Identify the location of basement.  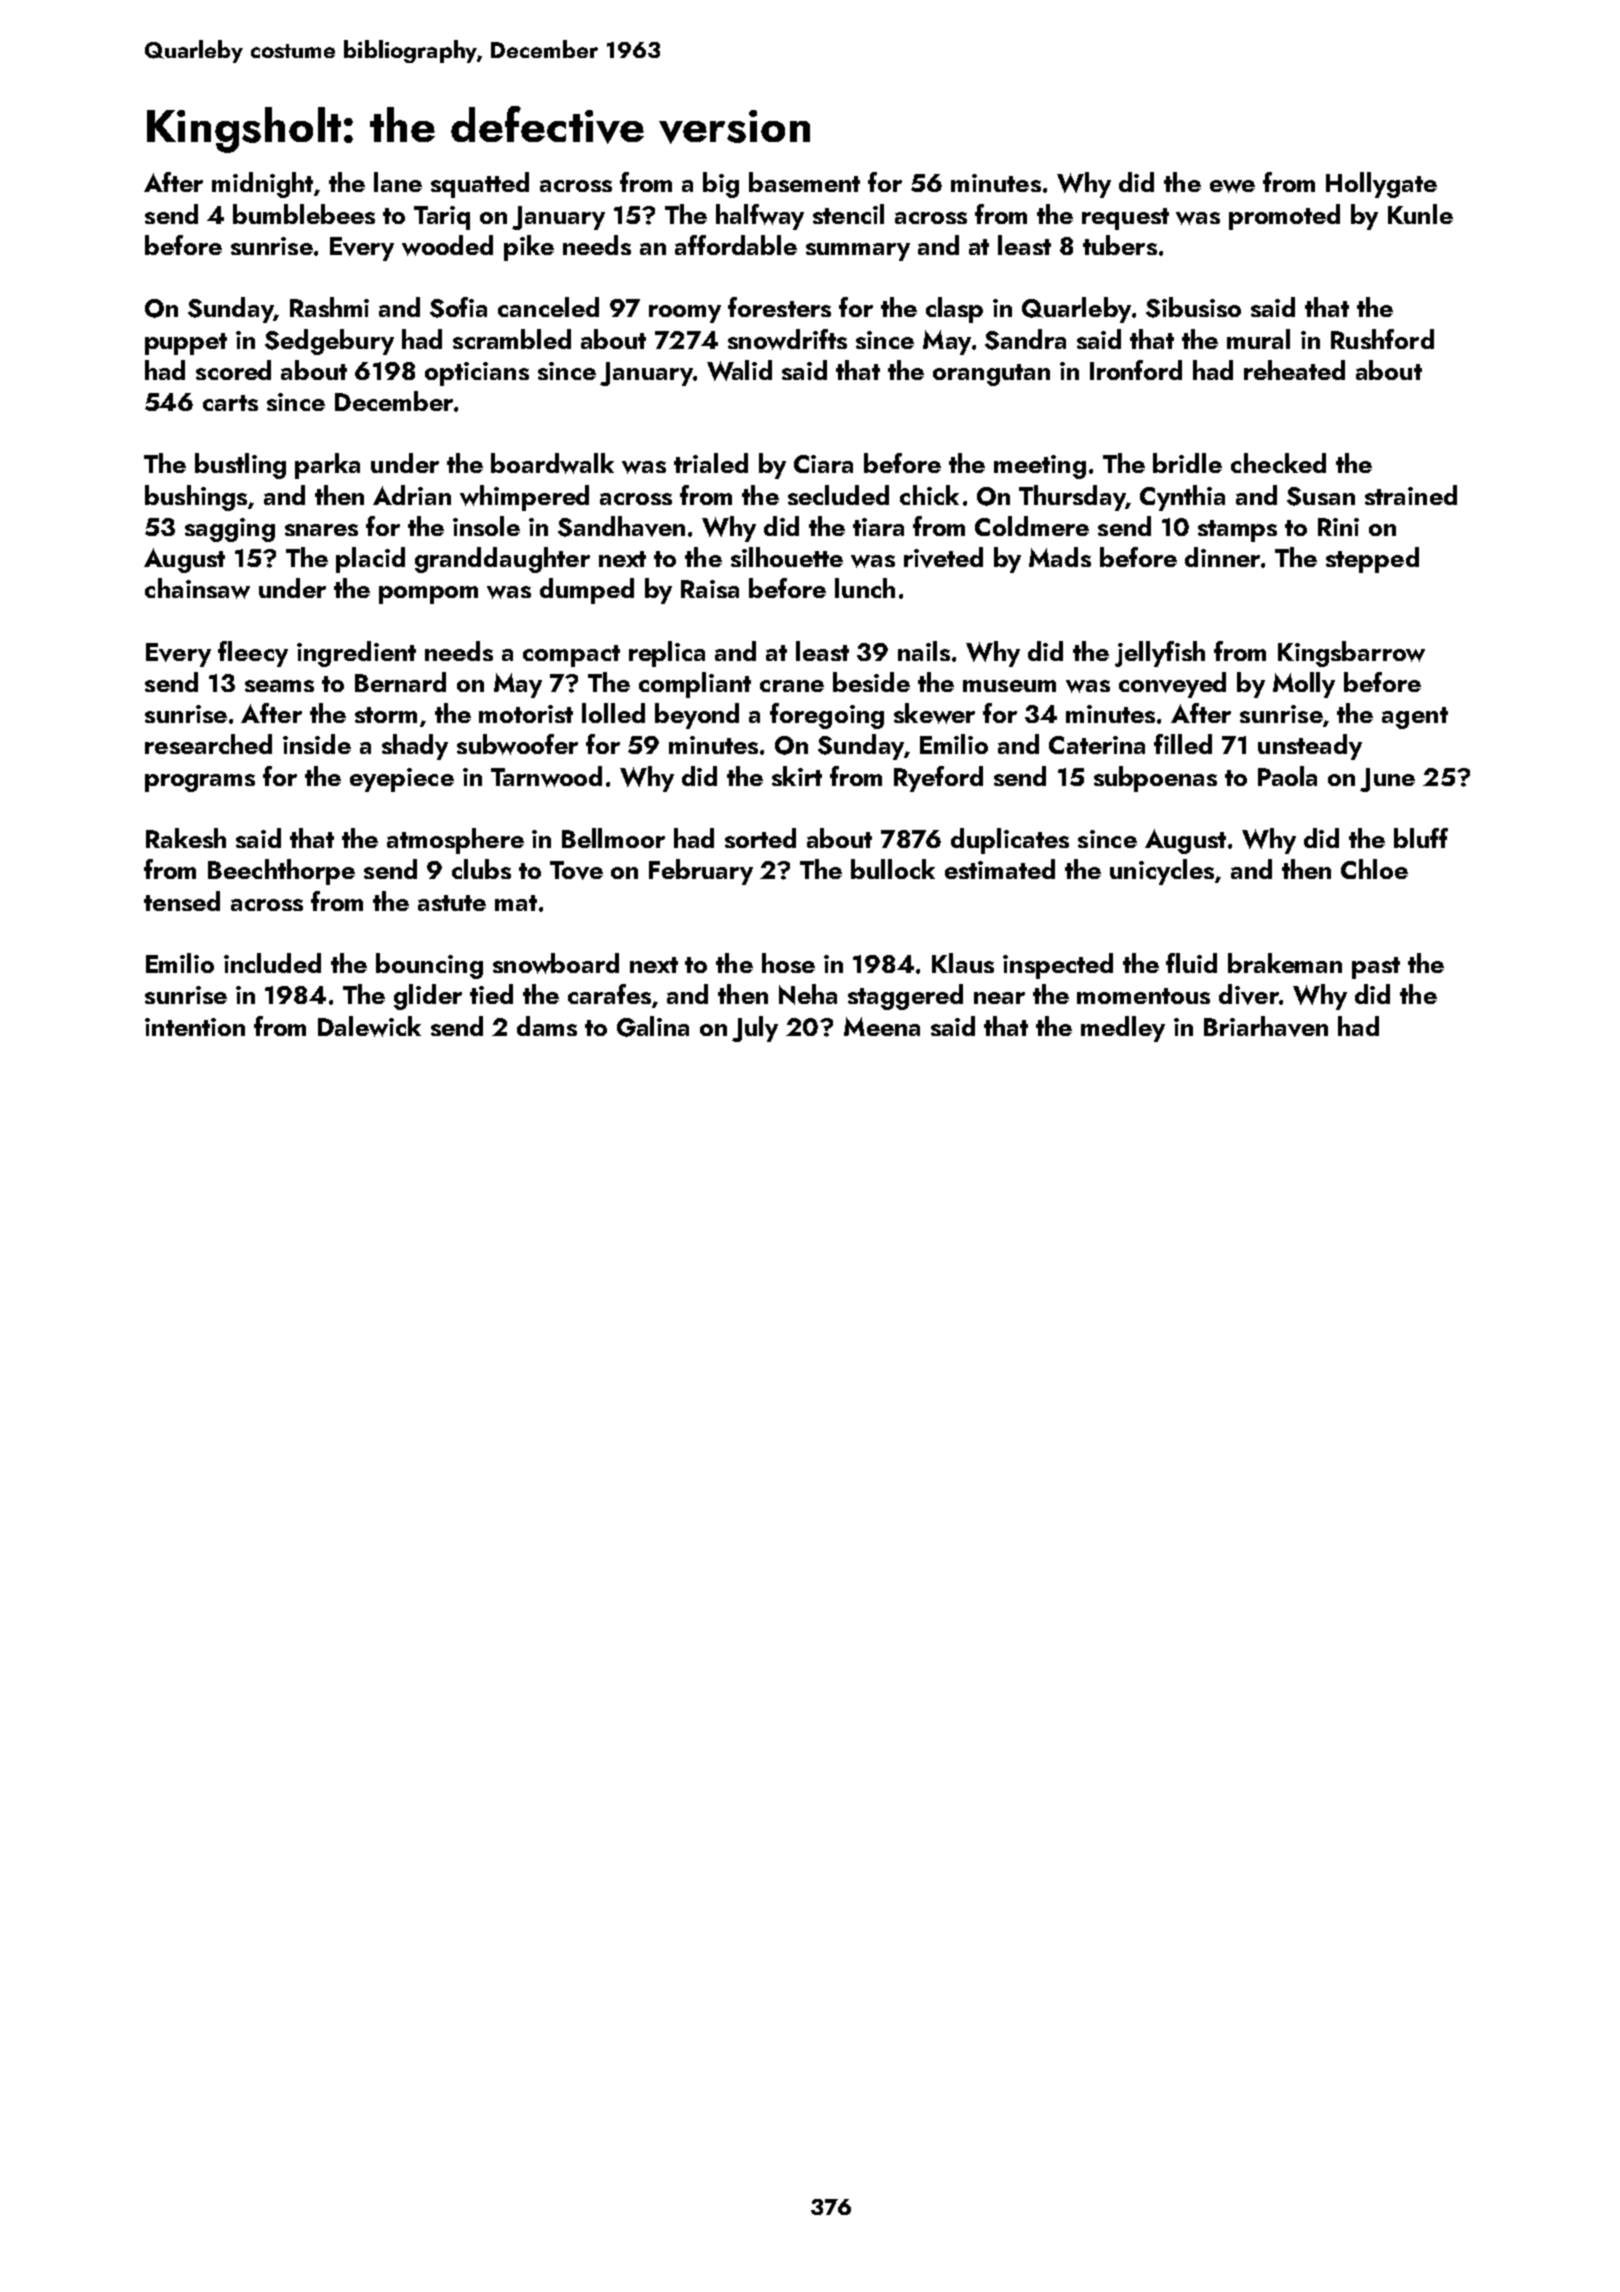
(804, 182).
